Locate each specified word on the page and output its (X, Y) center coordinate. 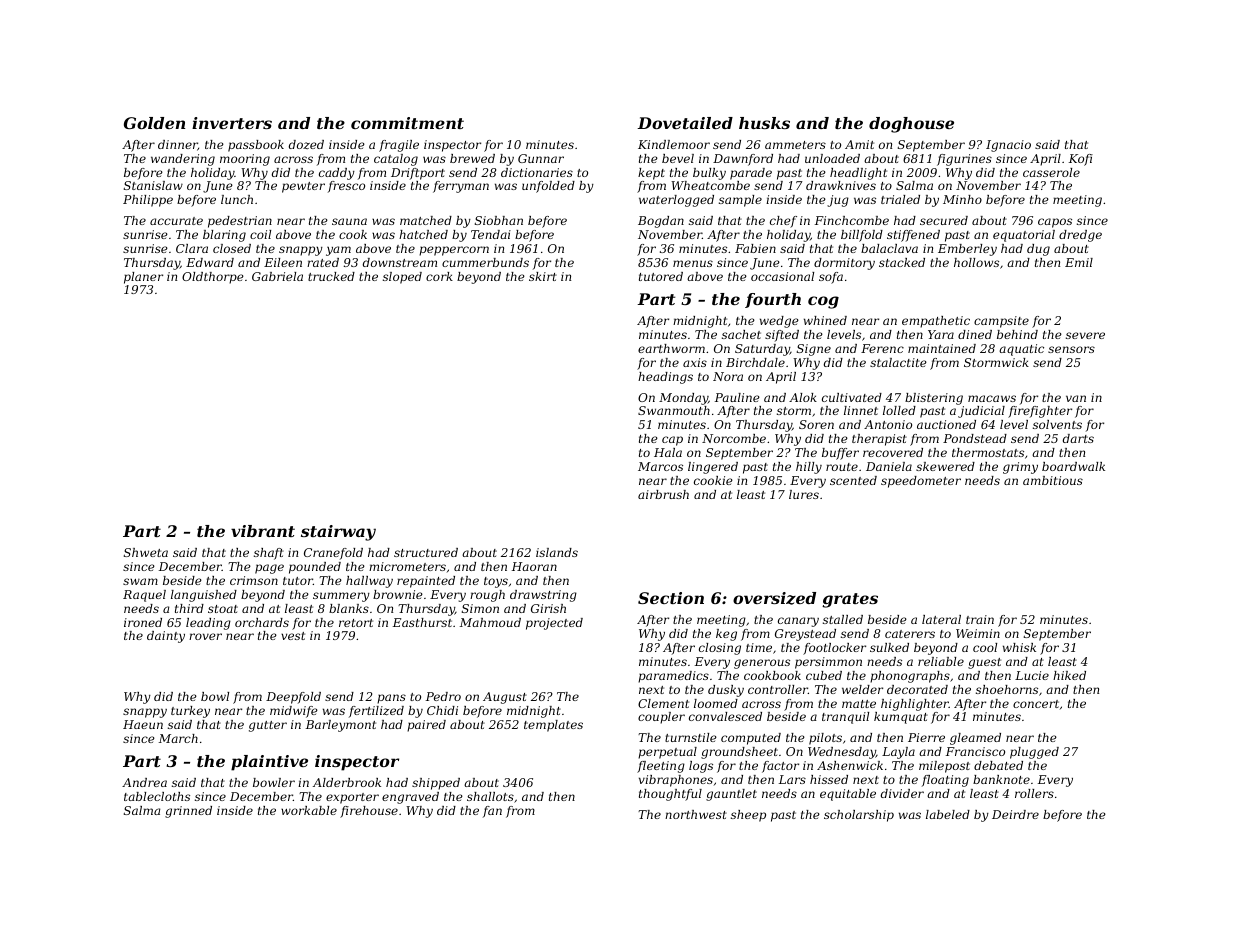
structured (426, 552)
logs (701, 767)
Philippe (148, 201)
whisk (1019, 647)
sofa (831, 278)
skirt (543, 276)
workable (309, 810)
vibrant (263, 531)
